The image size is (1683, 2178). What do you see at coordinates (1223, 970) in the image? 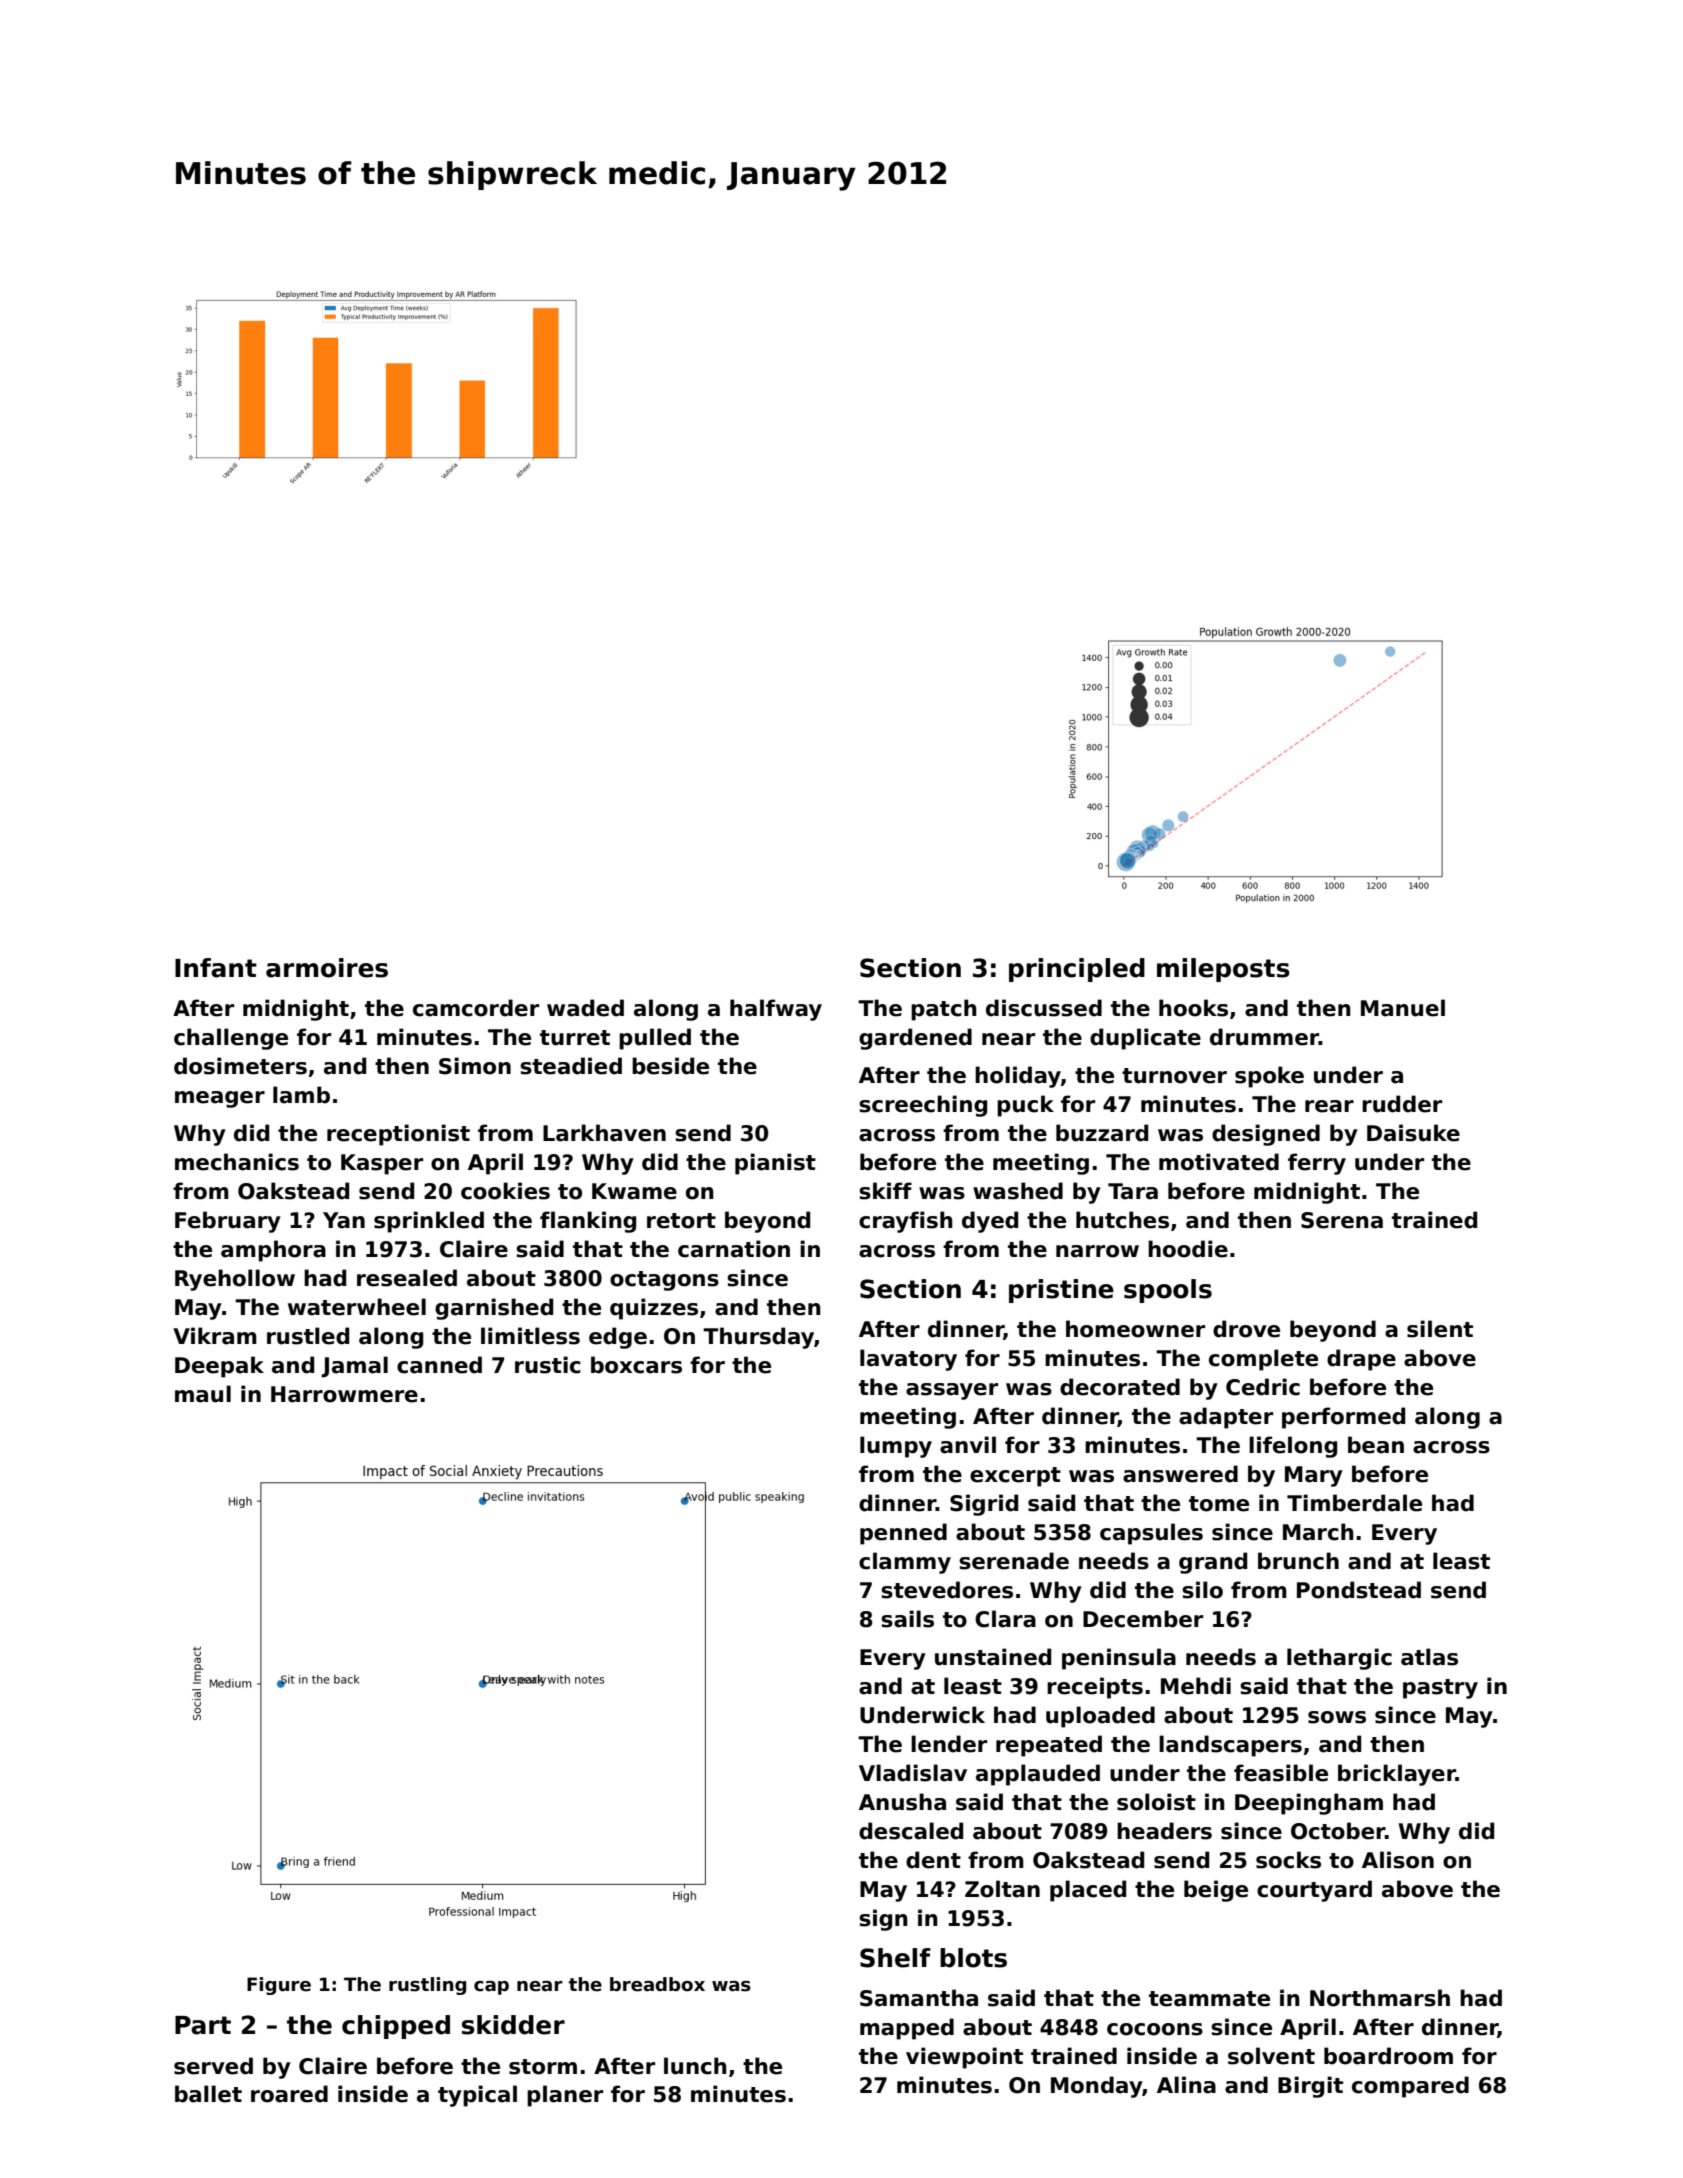
I see `mileposts` at bounding box center [1223, 970].
